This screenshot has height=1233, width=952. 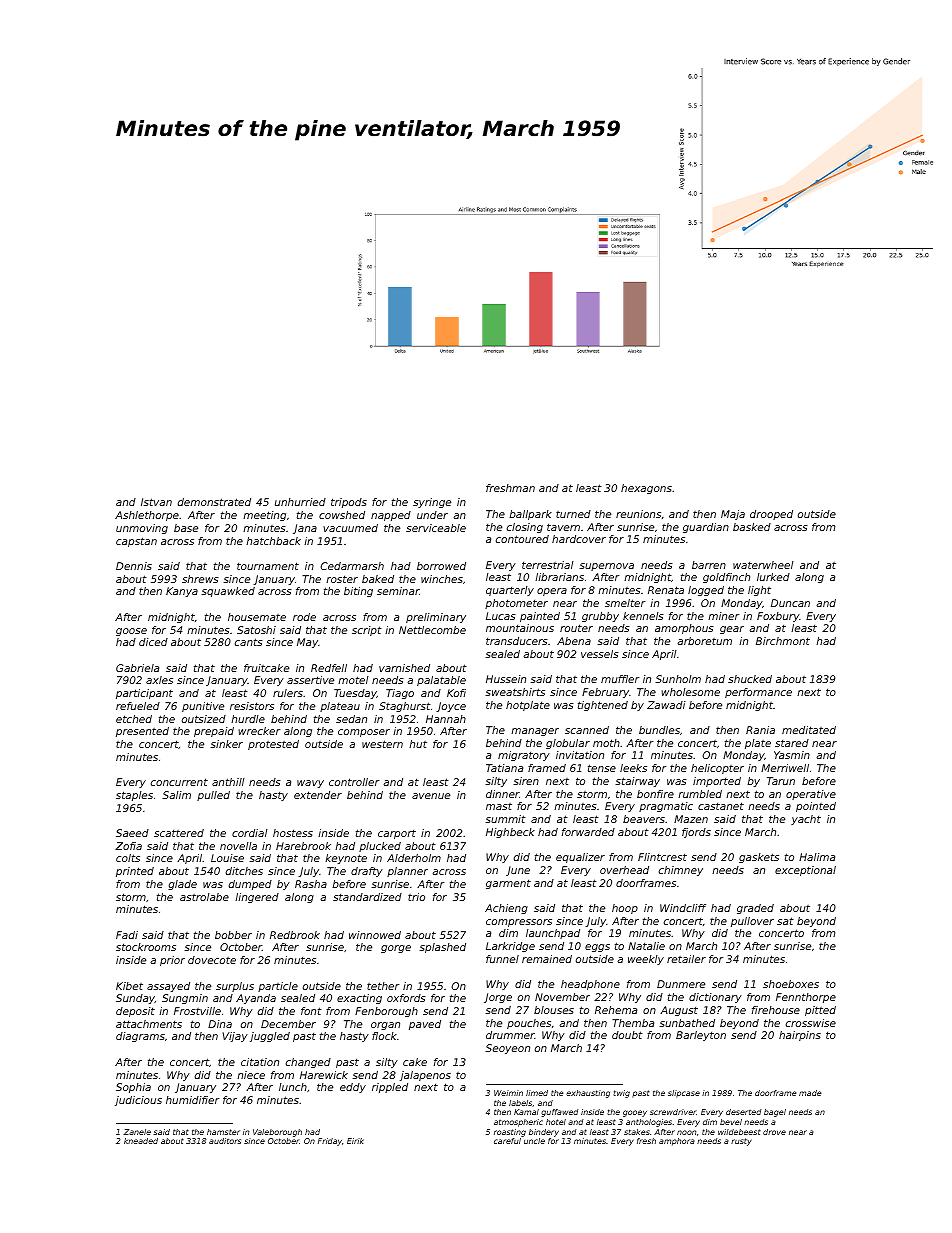 I want to click on Fenborough, so click(x=386, y=1012).
